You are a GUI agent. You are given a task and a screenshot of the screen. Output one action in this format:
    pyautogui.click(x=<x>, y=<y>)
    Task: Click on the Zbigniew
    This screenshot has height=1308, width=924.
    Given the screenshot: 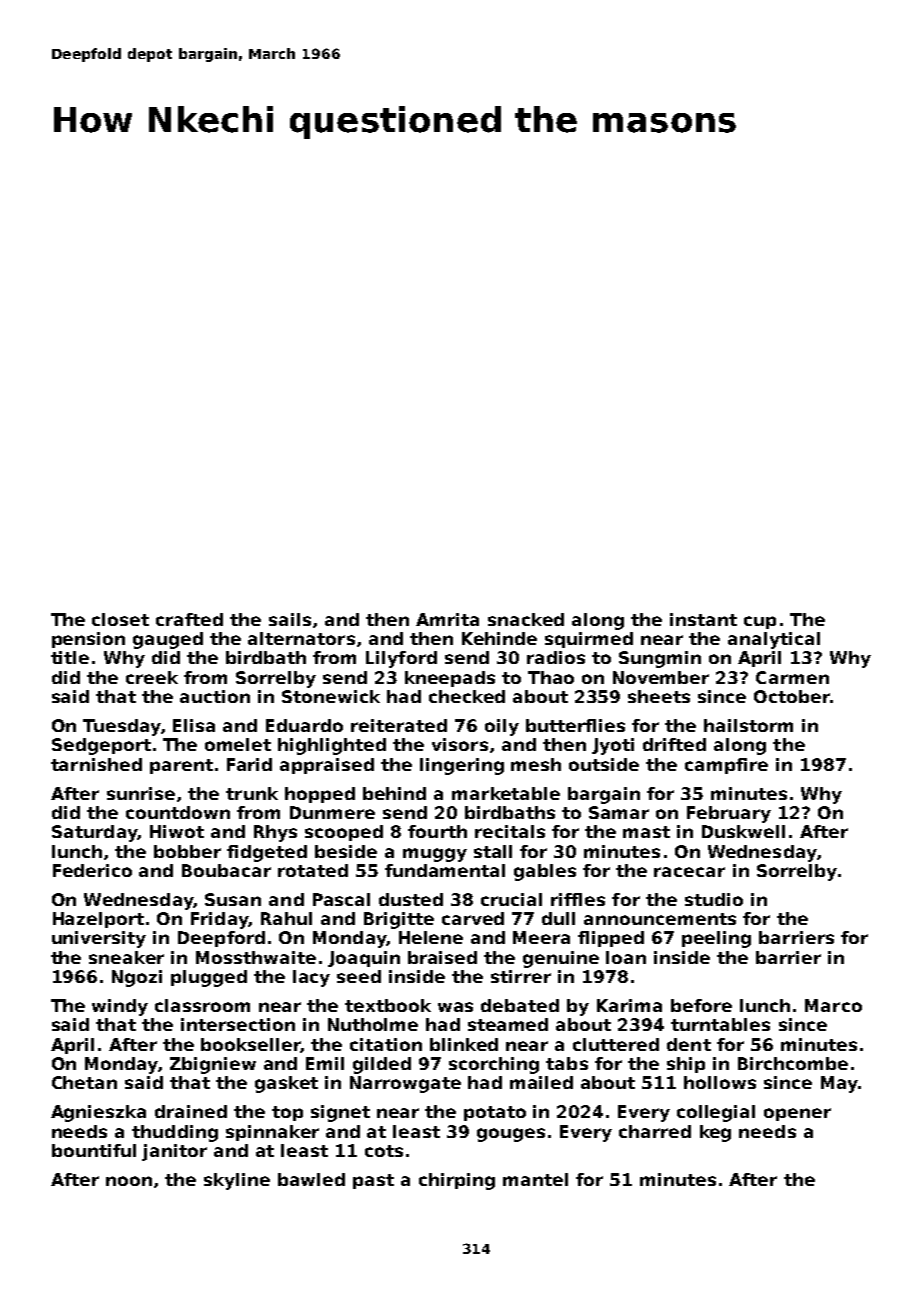 What is the action you would take?
    pyautogui.click(x=213, y=1065)
